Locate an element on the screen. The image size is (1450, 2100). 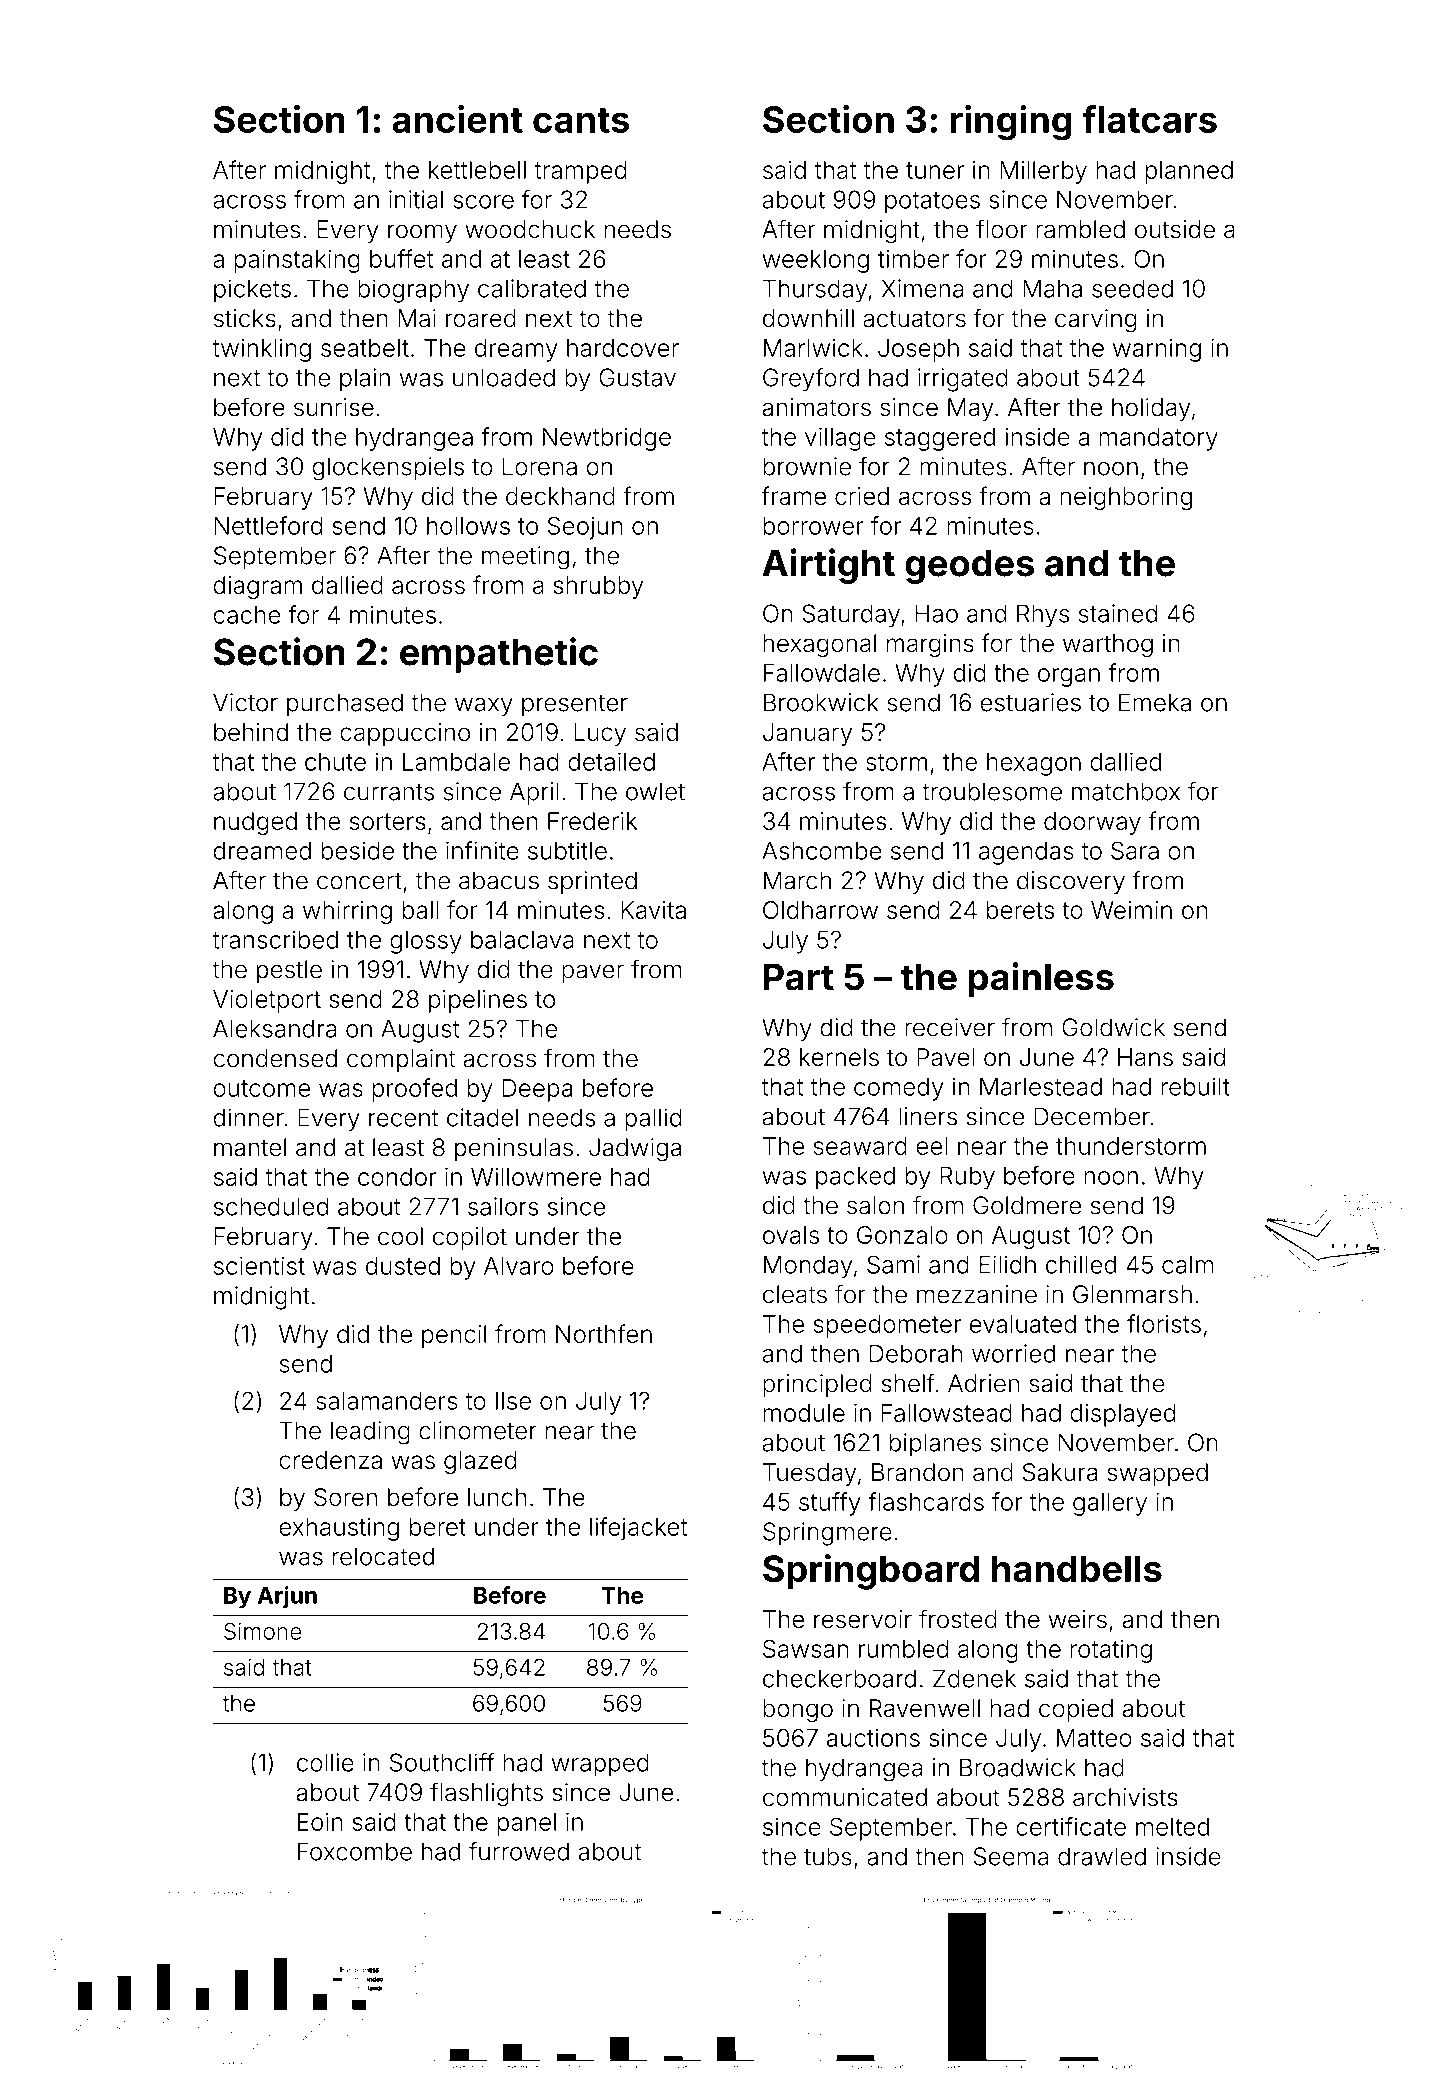
drawled is located at coordinates (1102, 1856).
